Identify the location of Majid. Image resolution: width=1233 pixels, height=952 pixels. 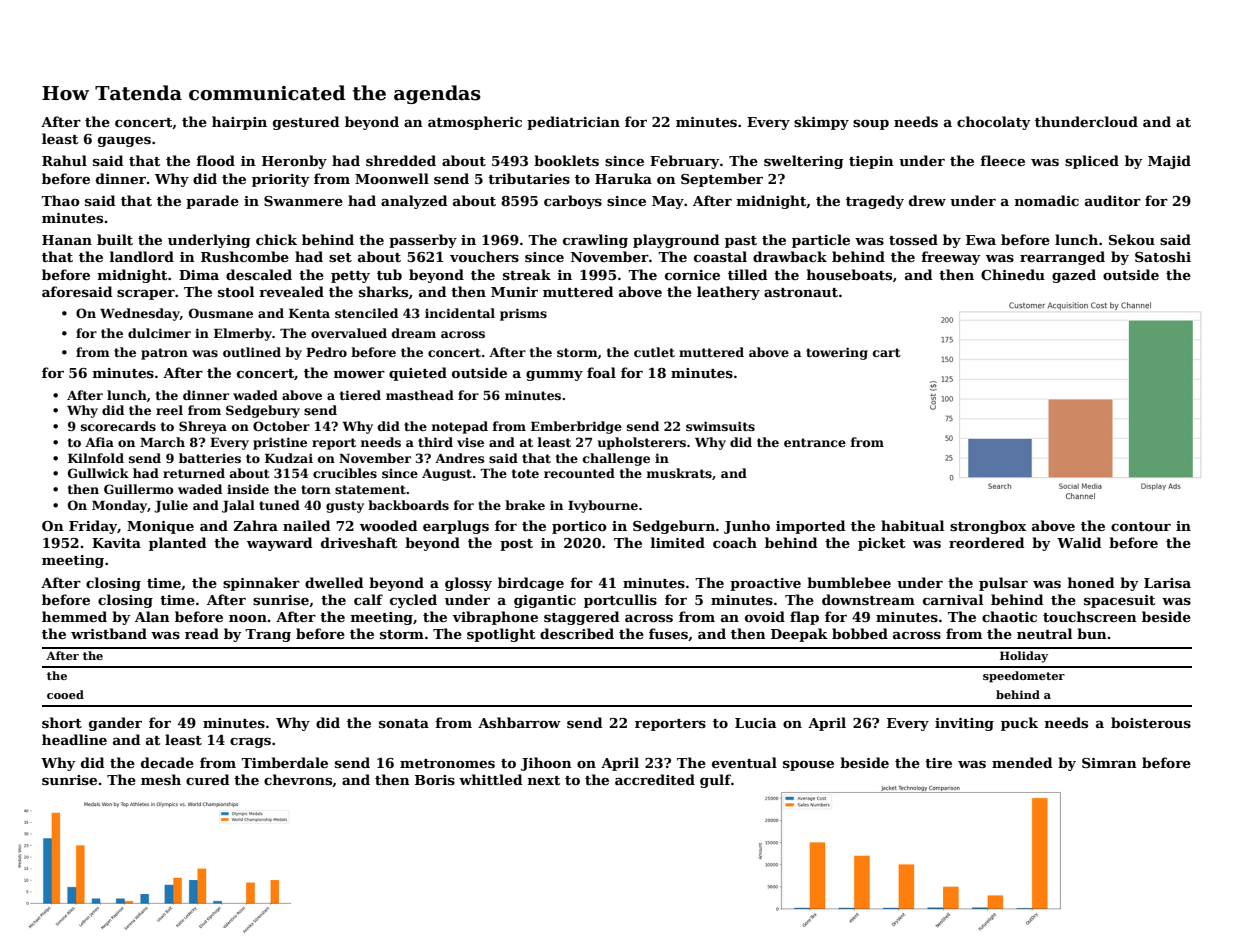
(1169, 162).
